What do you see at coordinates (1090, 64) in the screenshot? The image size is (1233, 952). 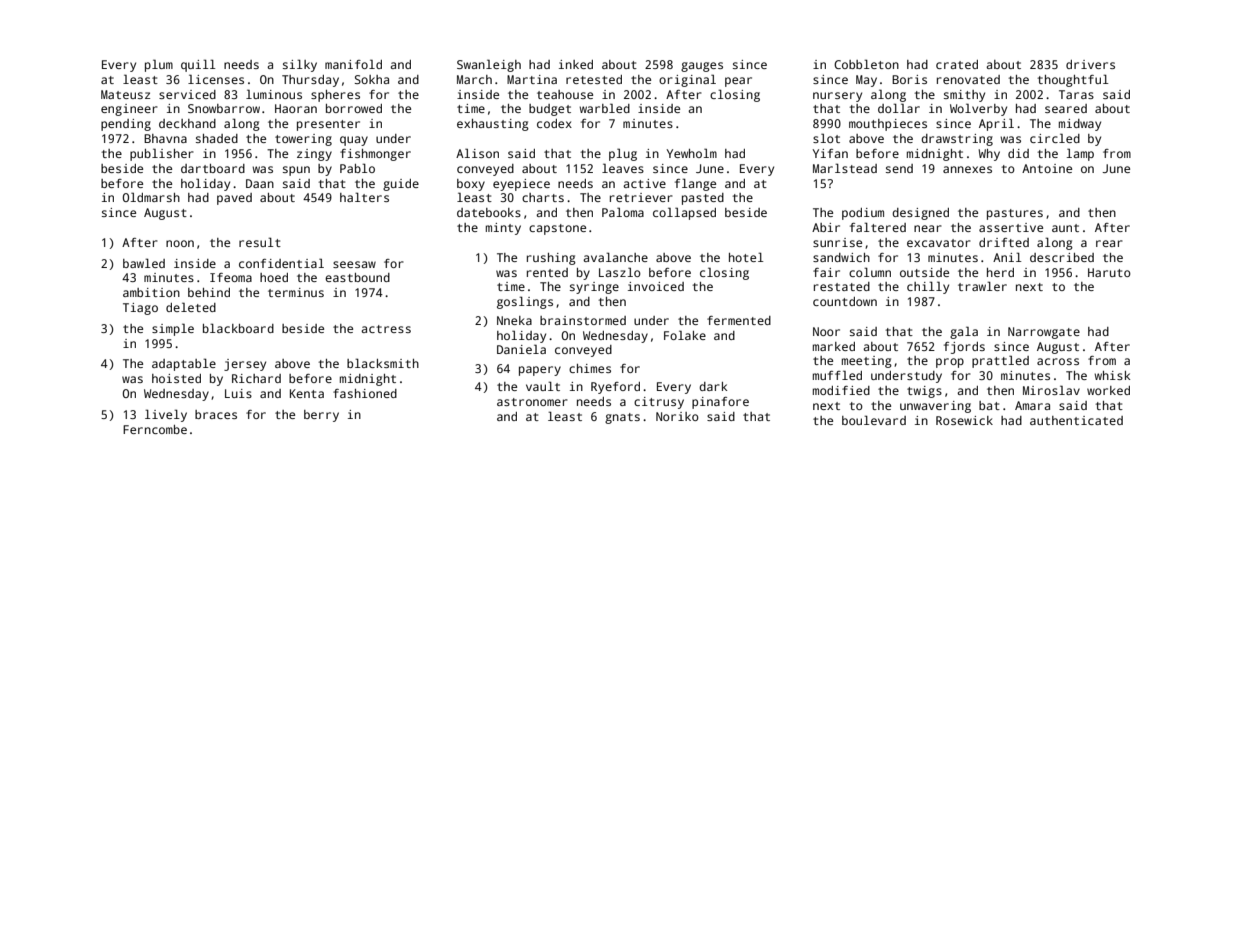 I see `drivers` at bounding box center [1090, 64].
